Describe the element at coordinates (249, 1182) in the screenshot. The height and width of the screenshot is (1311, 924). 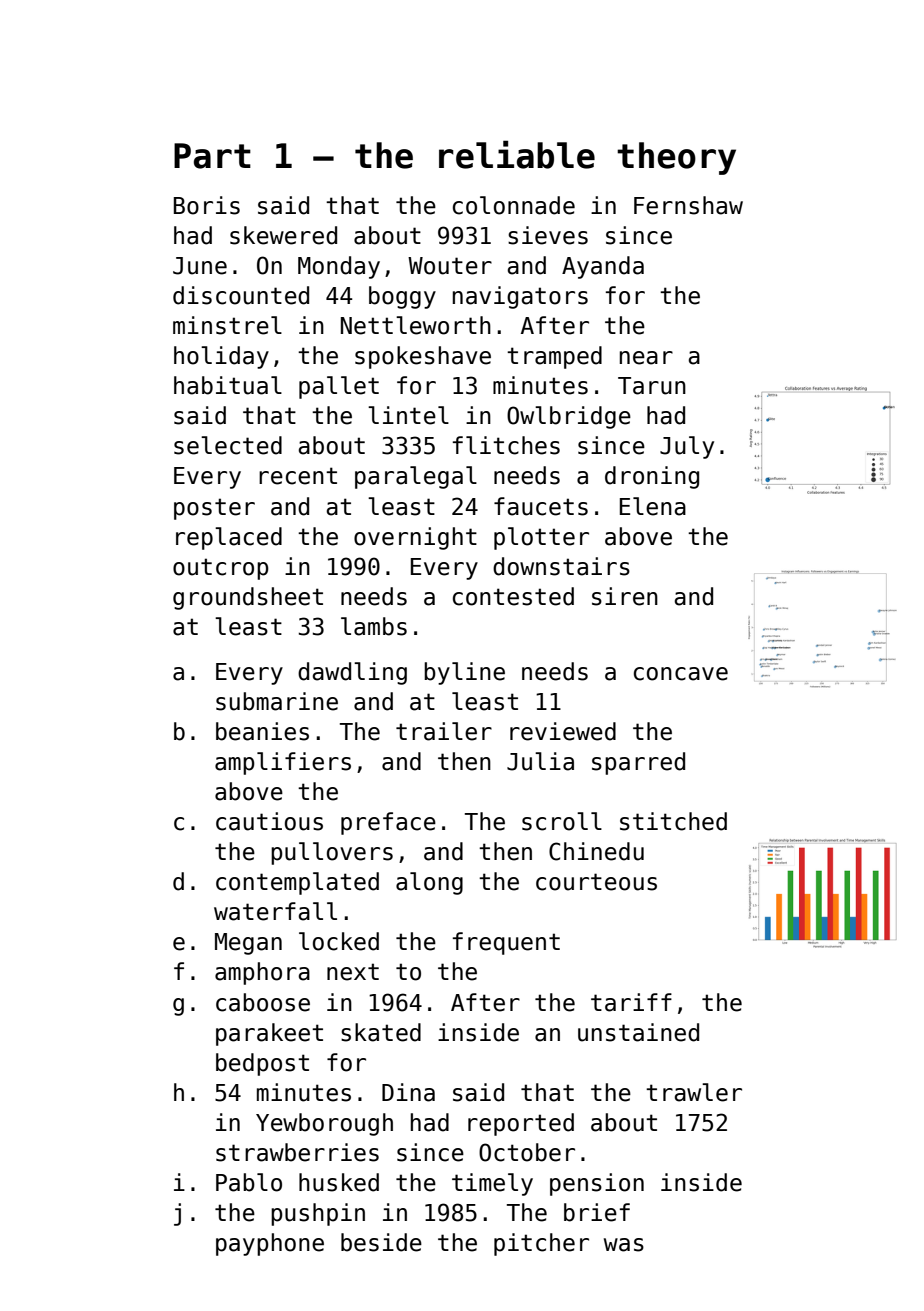
I see `Pablo` at that location.
